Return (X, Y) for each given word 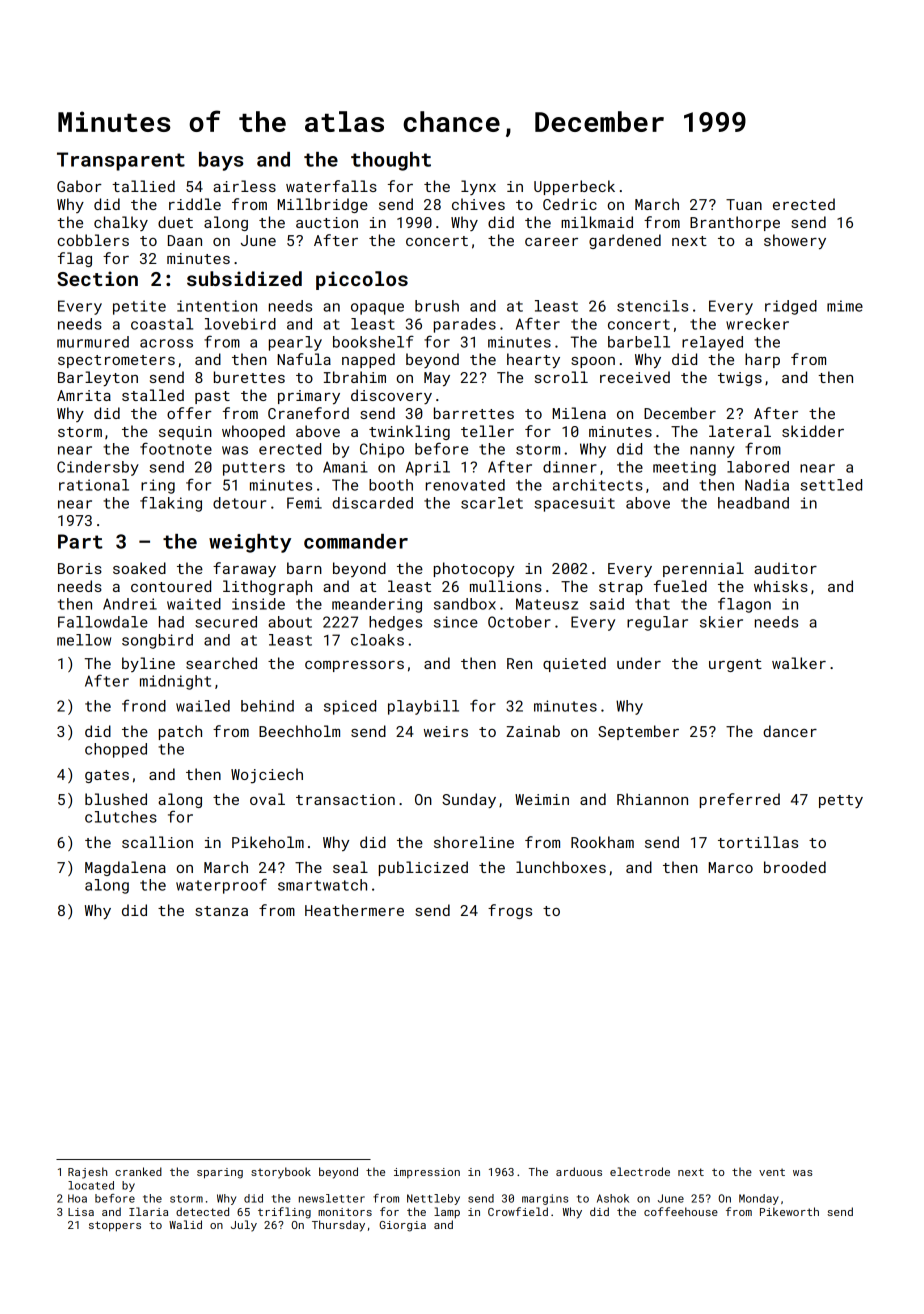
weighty (250, 543)
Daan (185, 240)
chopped (116, 750)
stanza (221, 911)
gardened (625, 241)
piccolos (362, 280)
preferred (740, 800)
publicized (423, 868)
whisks (781, 586)
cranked (138, 1171)
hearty (533, 361)
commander (356, 541)
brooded (795, 867)
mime (845, 306)
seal (350, 867)
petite (139, 307)
